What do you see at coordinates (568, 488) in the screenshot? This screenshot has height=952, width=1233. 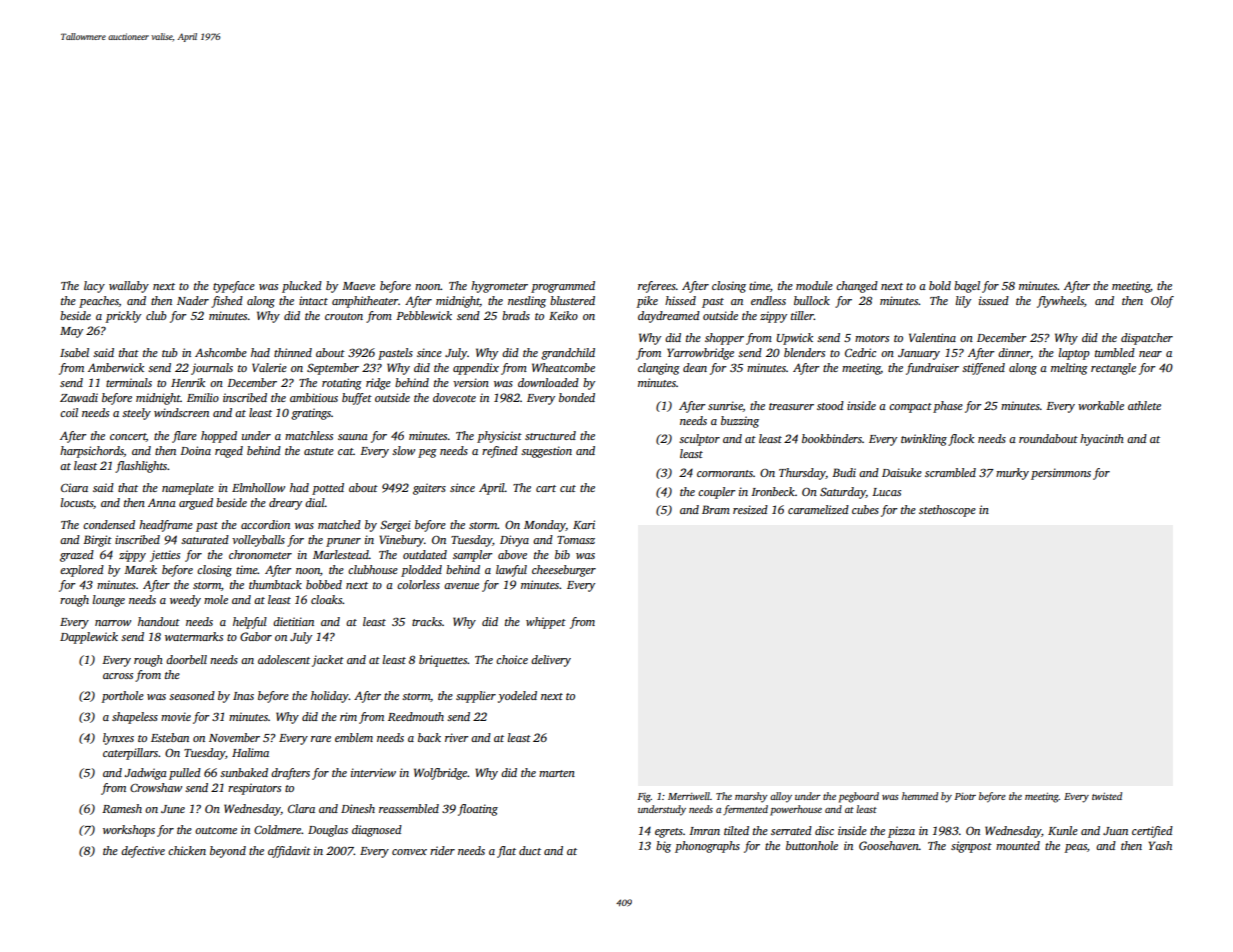 I see `cut` at bounding box center [568, 488].
